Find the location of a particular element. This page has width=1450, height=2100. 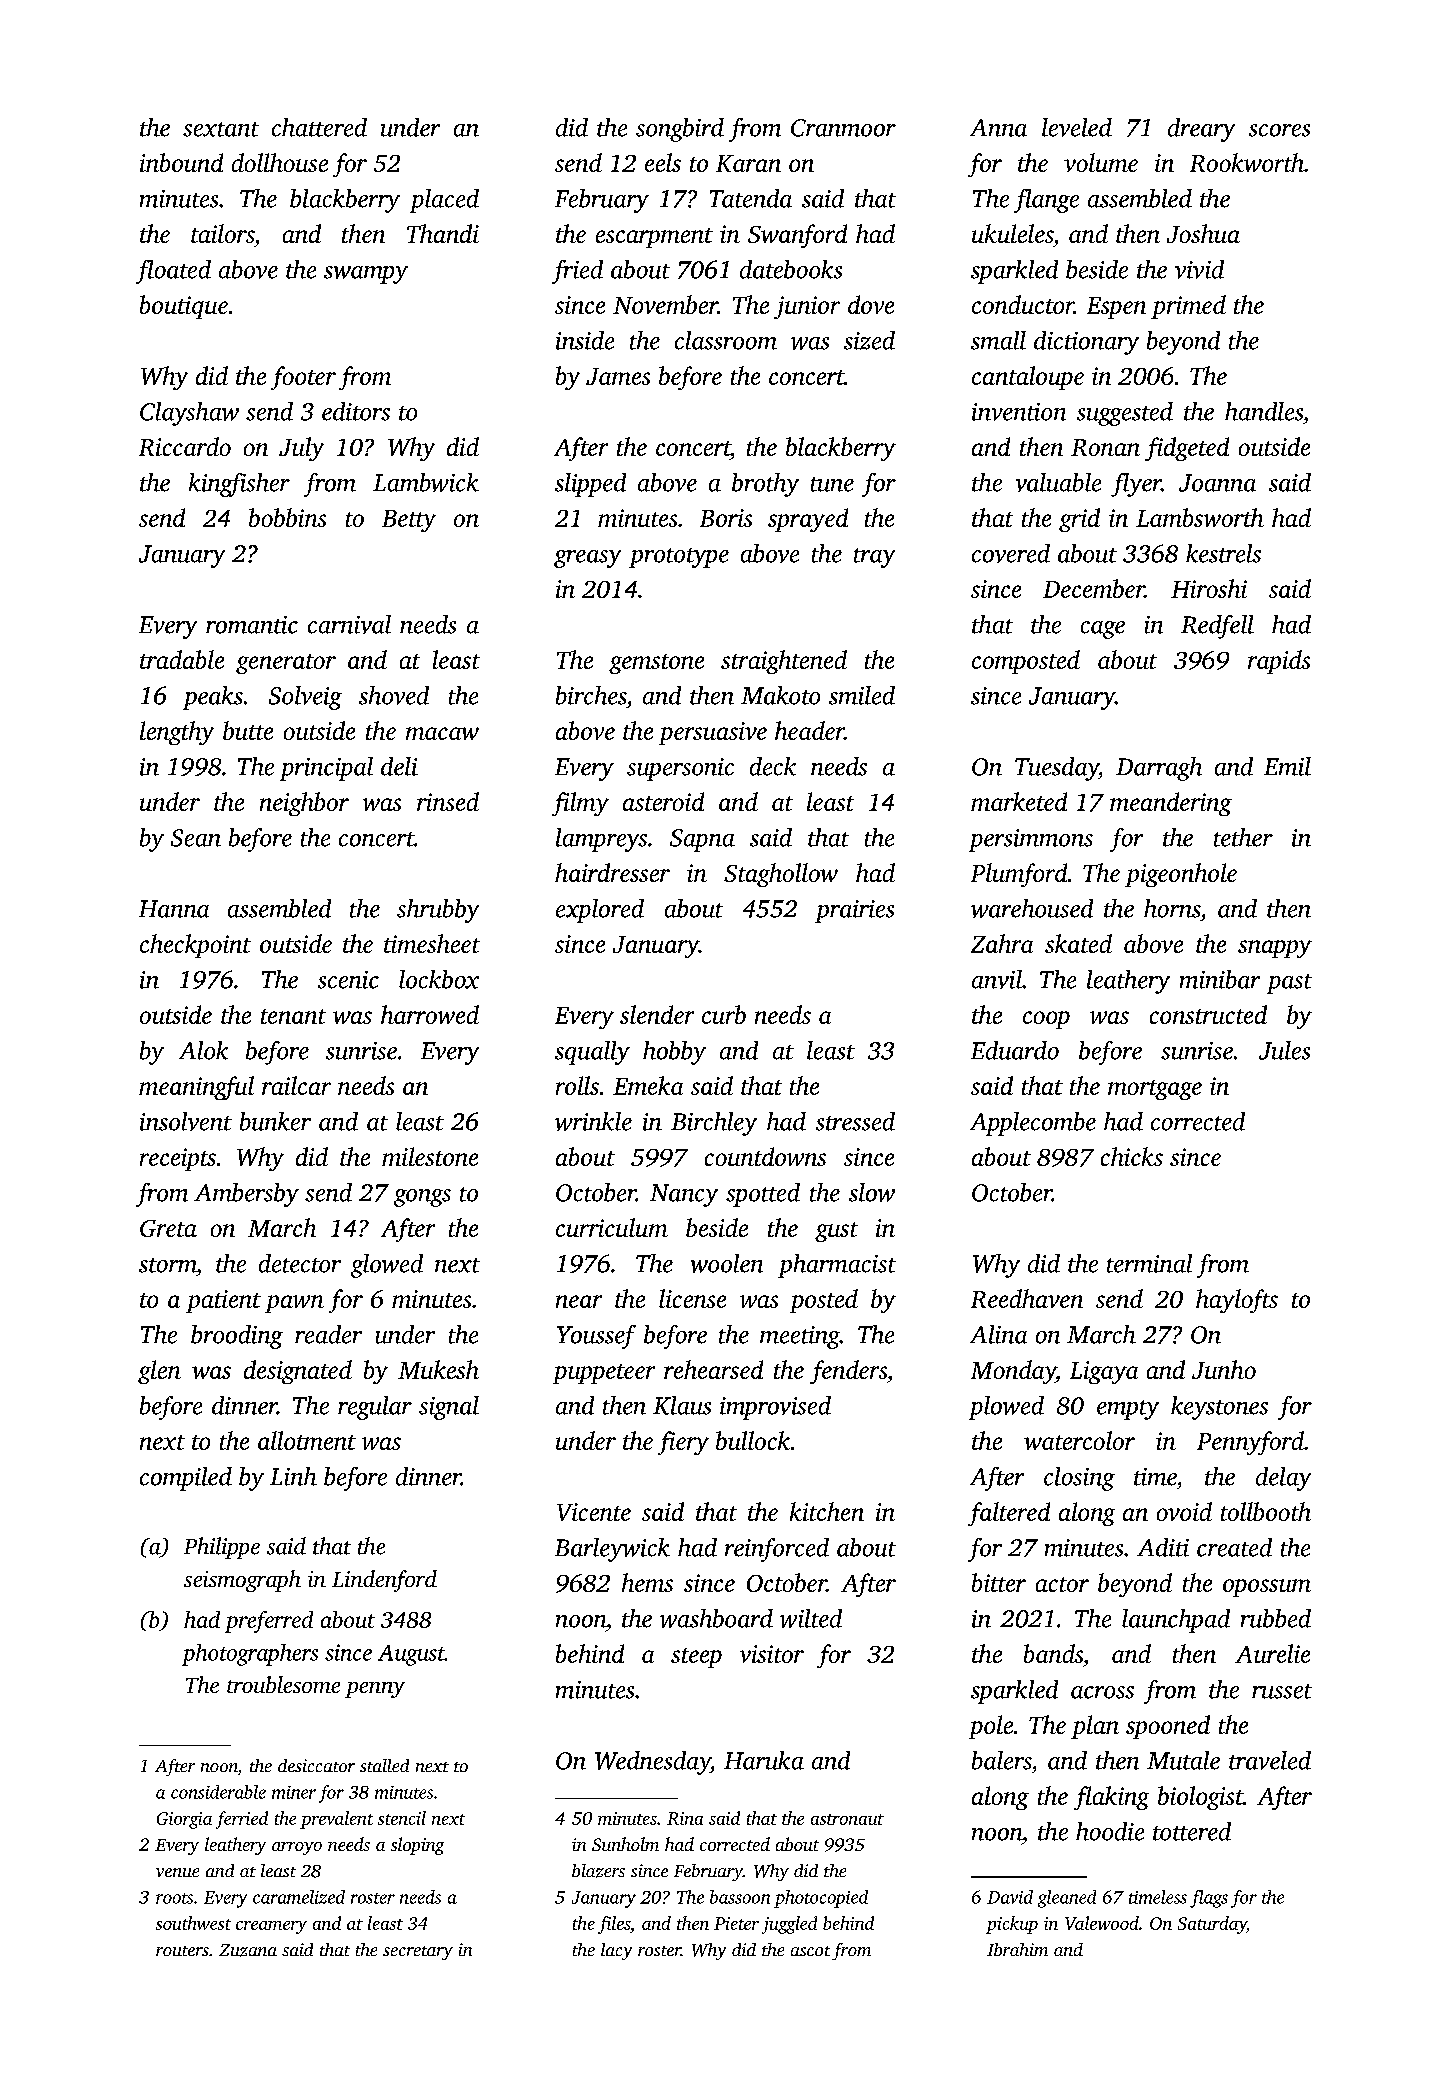

curb is located at coordinates (724, 1014).
